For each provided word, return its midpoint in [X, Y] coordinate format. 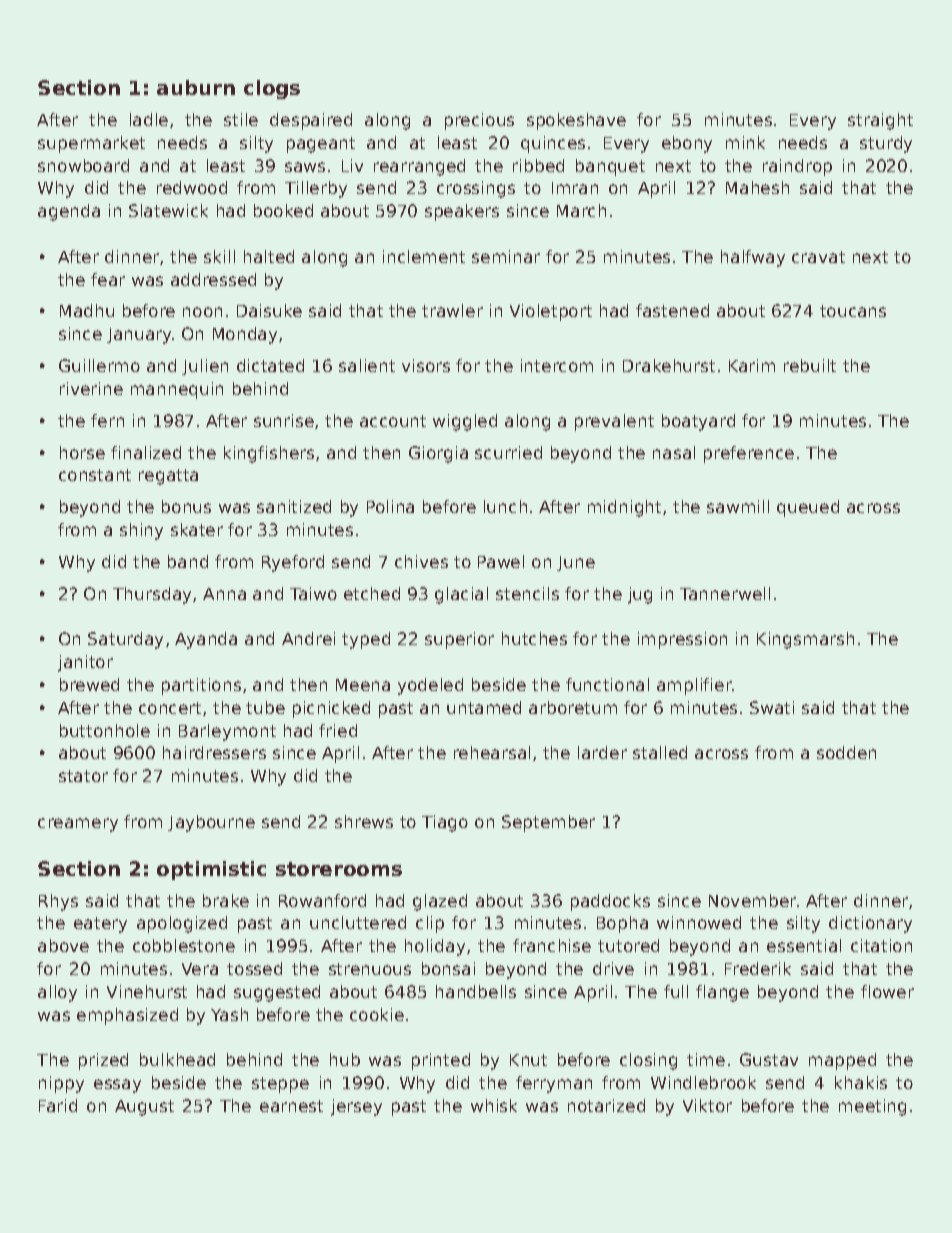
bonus [186, 506]
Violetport [551, 312]
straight [880, 121]
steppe [280, 1085]
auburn [196, 87]
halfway [753, 258]
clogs [272, 89]
